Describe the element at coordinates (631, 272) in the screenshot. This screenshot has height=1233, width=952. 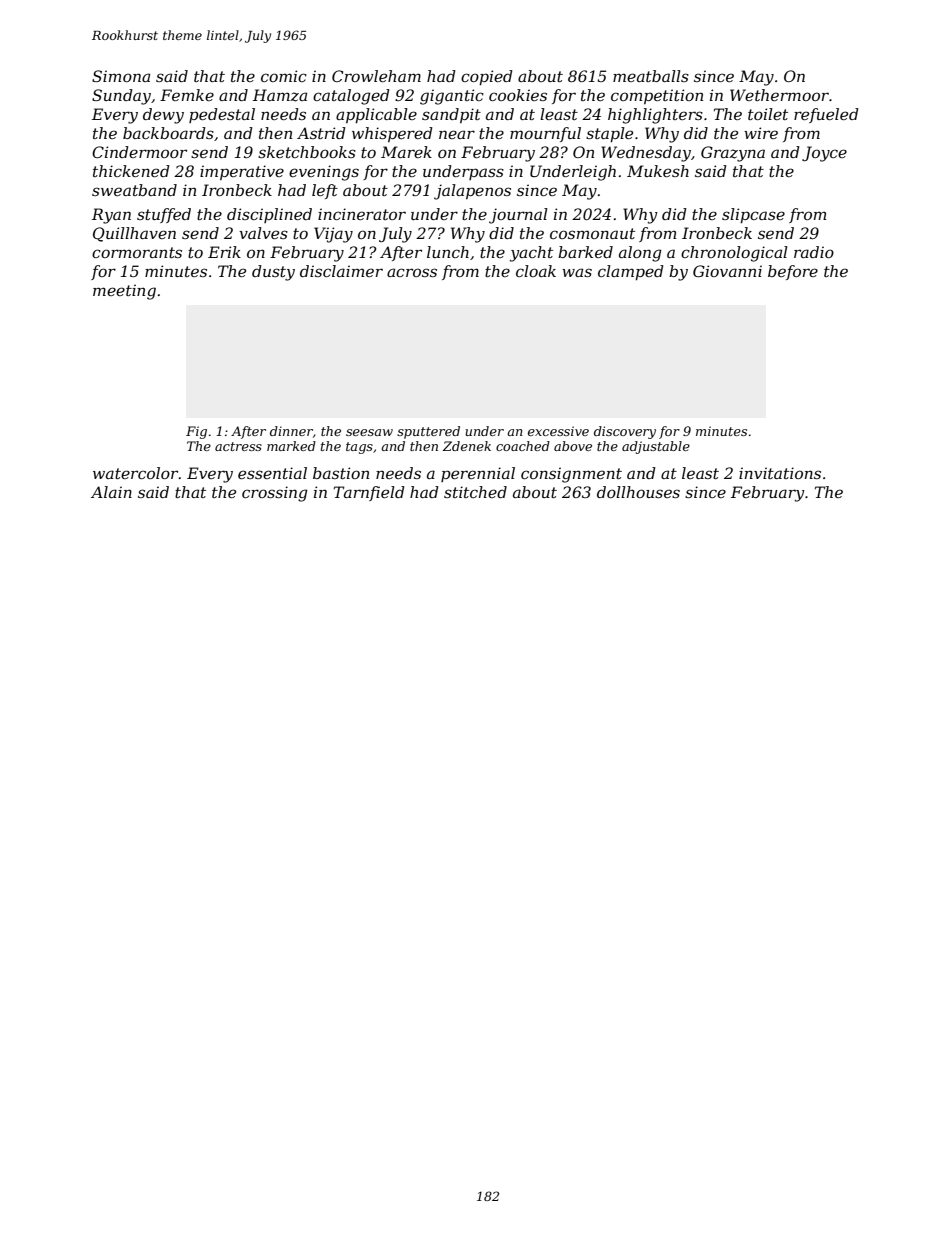
I see `clamped` at that location.
